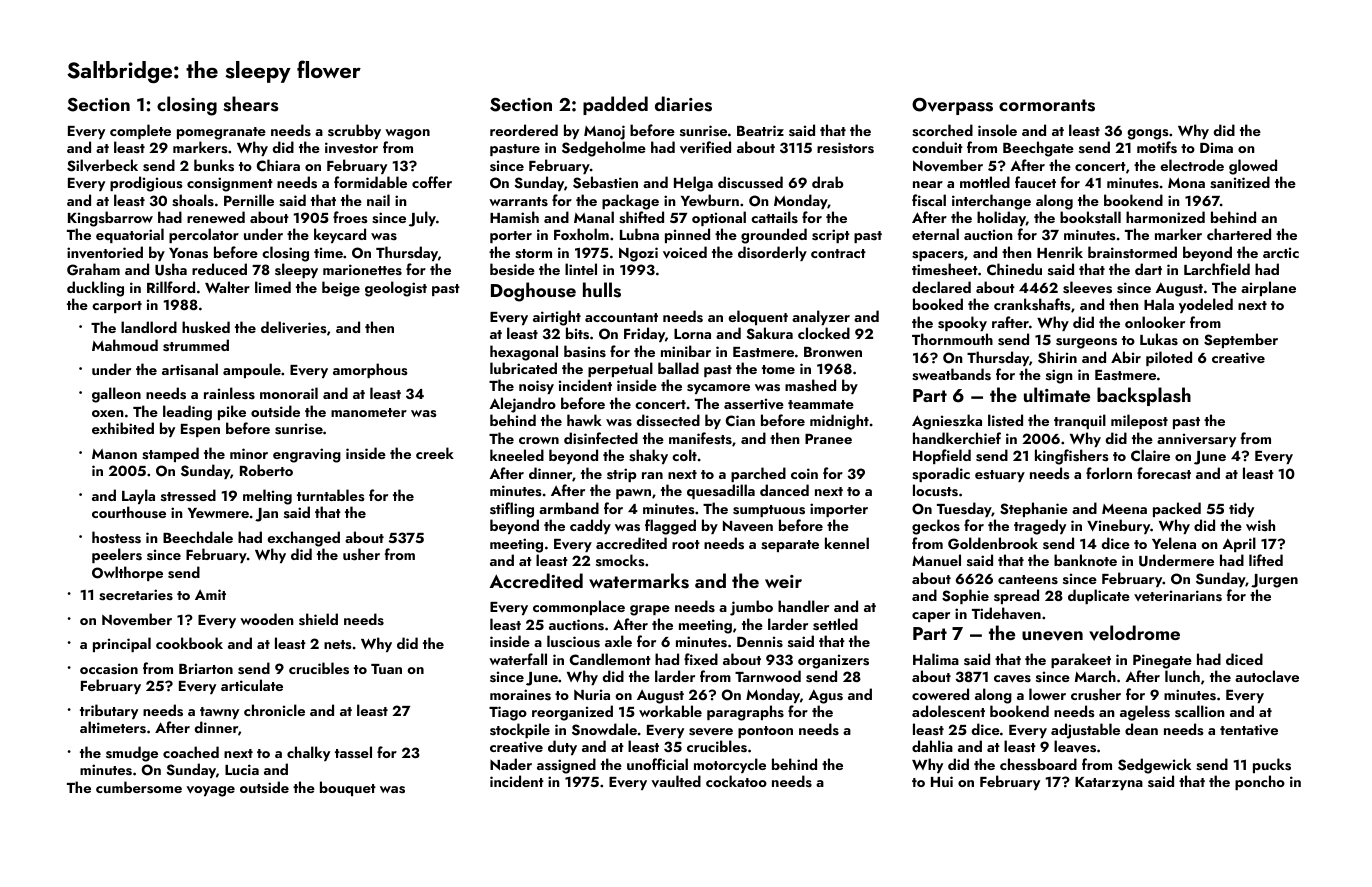 This screenshot has height=887, width=1372. What do you see at coordinates (1057, 394) in the screenshot?
I see `ultimate` at bounding box center [1057, 394].
